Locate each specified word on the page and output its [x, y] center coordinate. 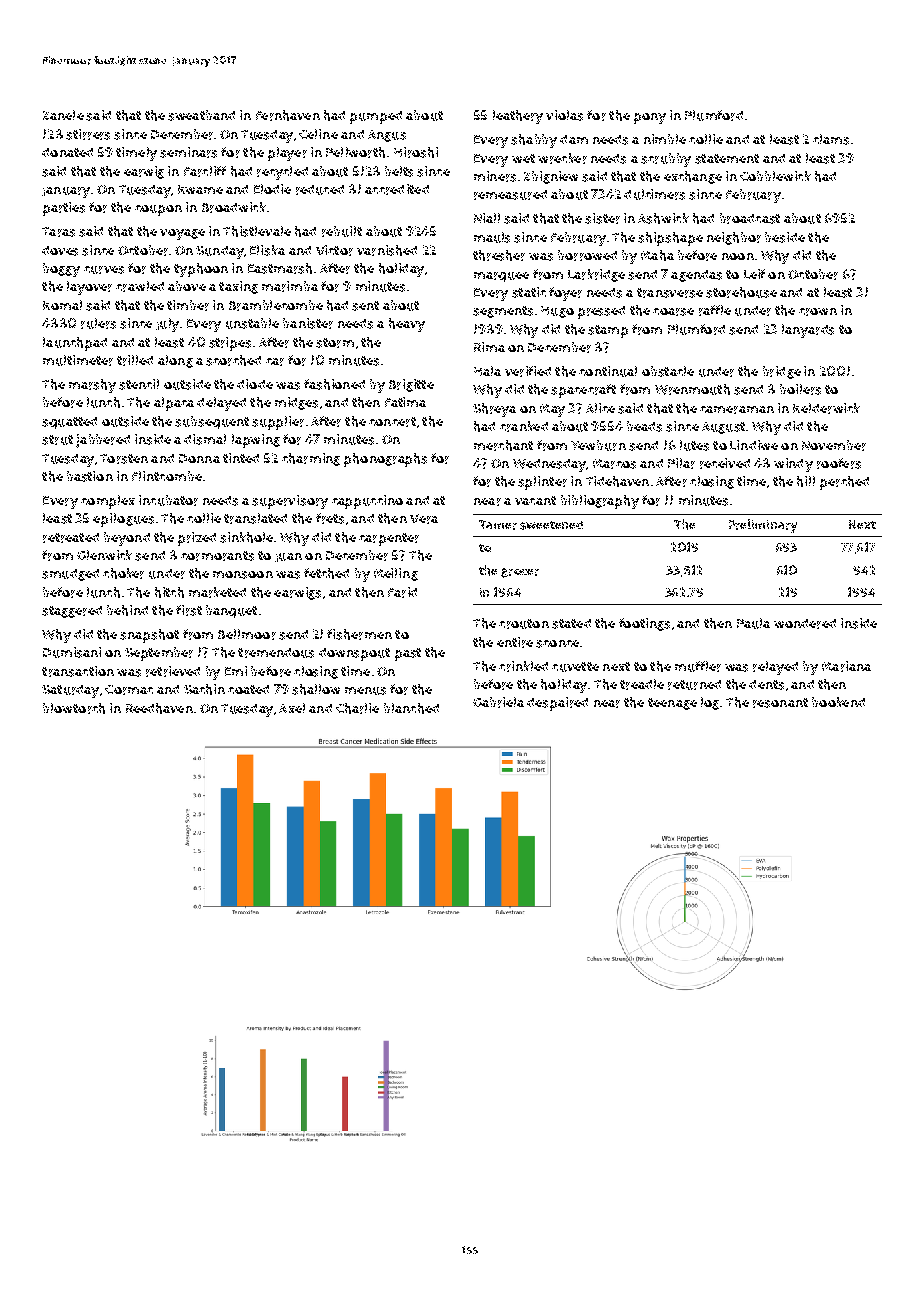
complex [108, 502]
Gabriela [498, 702]
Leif [754, 274]
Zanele [63, 115]
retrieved [173, 671]
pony [650, 118]
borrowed [587, 255]
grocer [520, 573]
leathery [518, 117]
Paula [753, 623]
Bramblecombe [276, 305]
